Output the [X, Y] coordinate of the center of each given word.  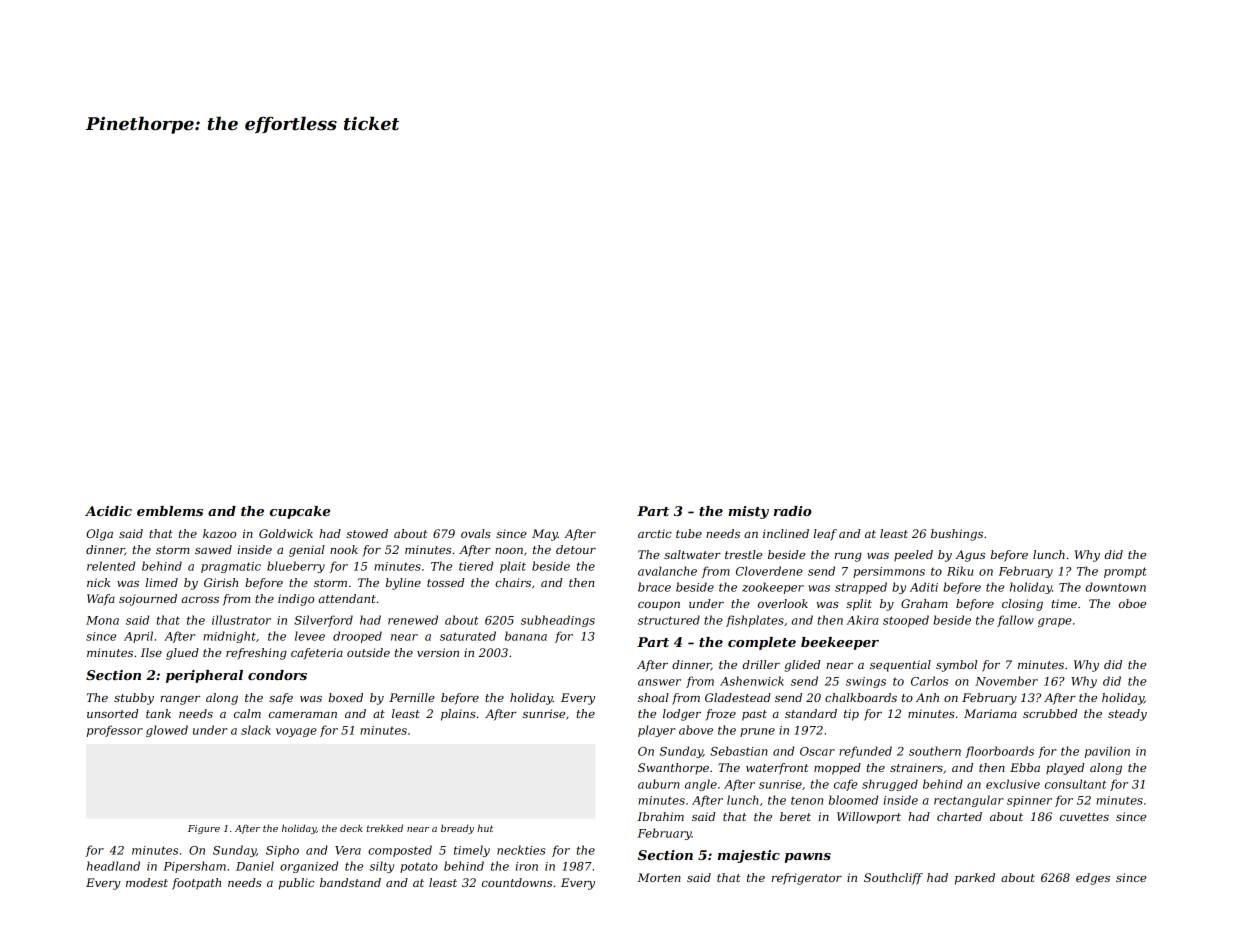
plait [513, 567]
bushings [957, 535]
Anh [927, 697]
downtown [1115, 587]
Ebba [1025, 767]
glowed [167, 731]
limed [161, 582]
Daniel [255, 866]
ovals [476, 533]
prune [757, 732]
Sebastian [739, 751]
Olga [99, 535]
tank [158, 713]
